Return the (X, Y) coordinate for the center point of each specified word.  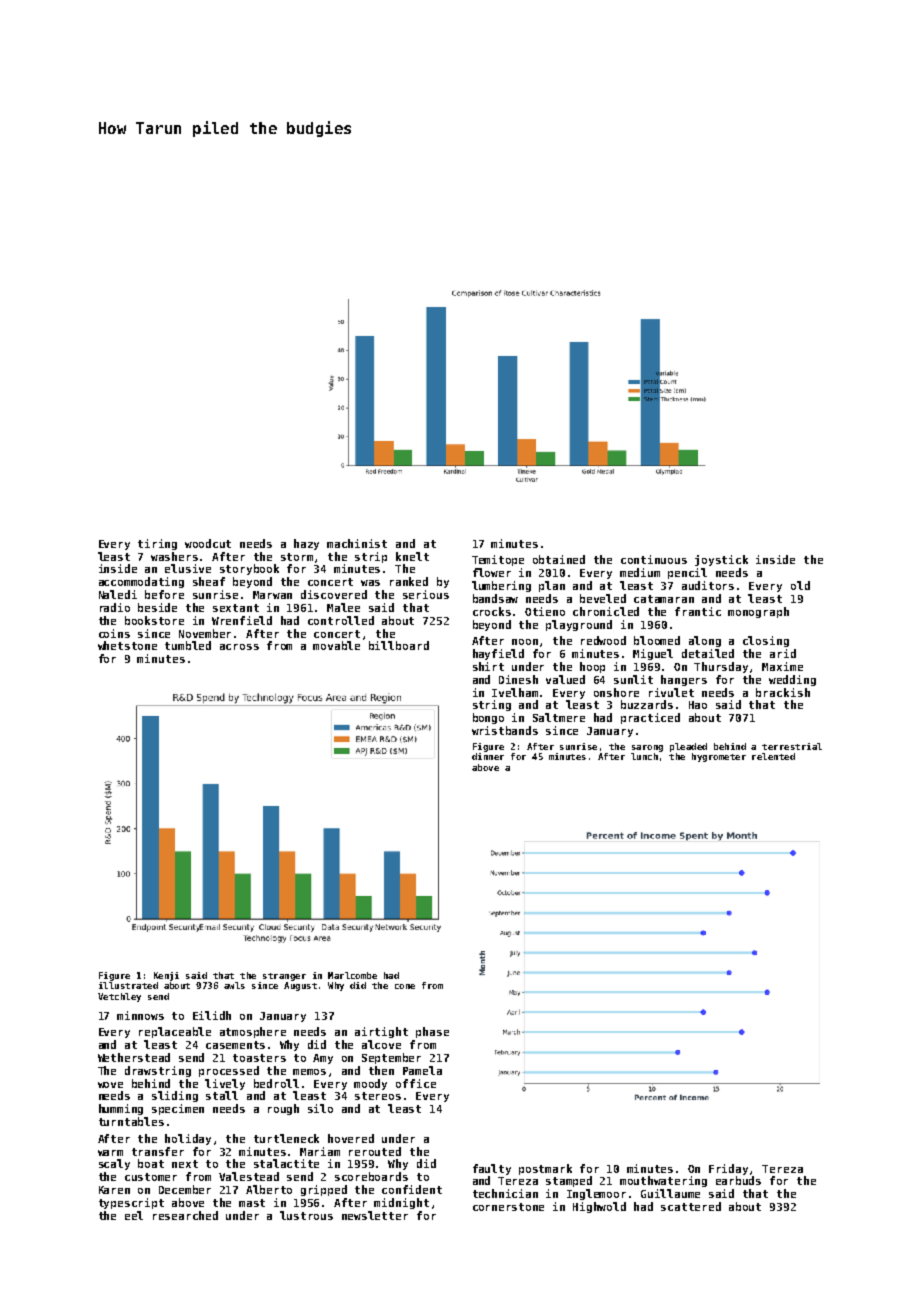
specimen (178, 1109)
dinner (488, 756)
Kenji (166, 976)
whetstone (127, 645)
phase (432, 1032)
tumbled (188, 645)
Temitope (498, 560)
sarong (647, 748)
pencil (687, 573)
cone (405, 986)
